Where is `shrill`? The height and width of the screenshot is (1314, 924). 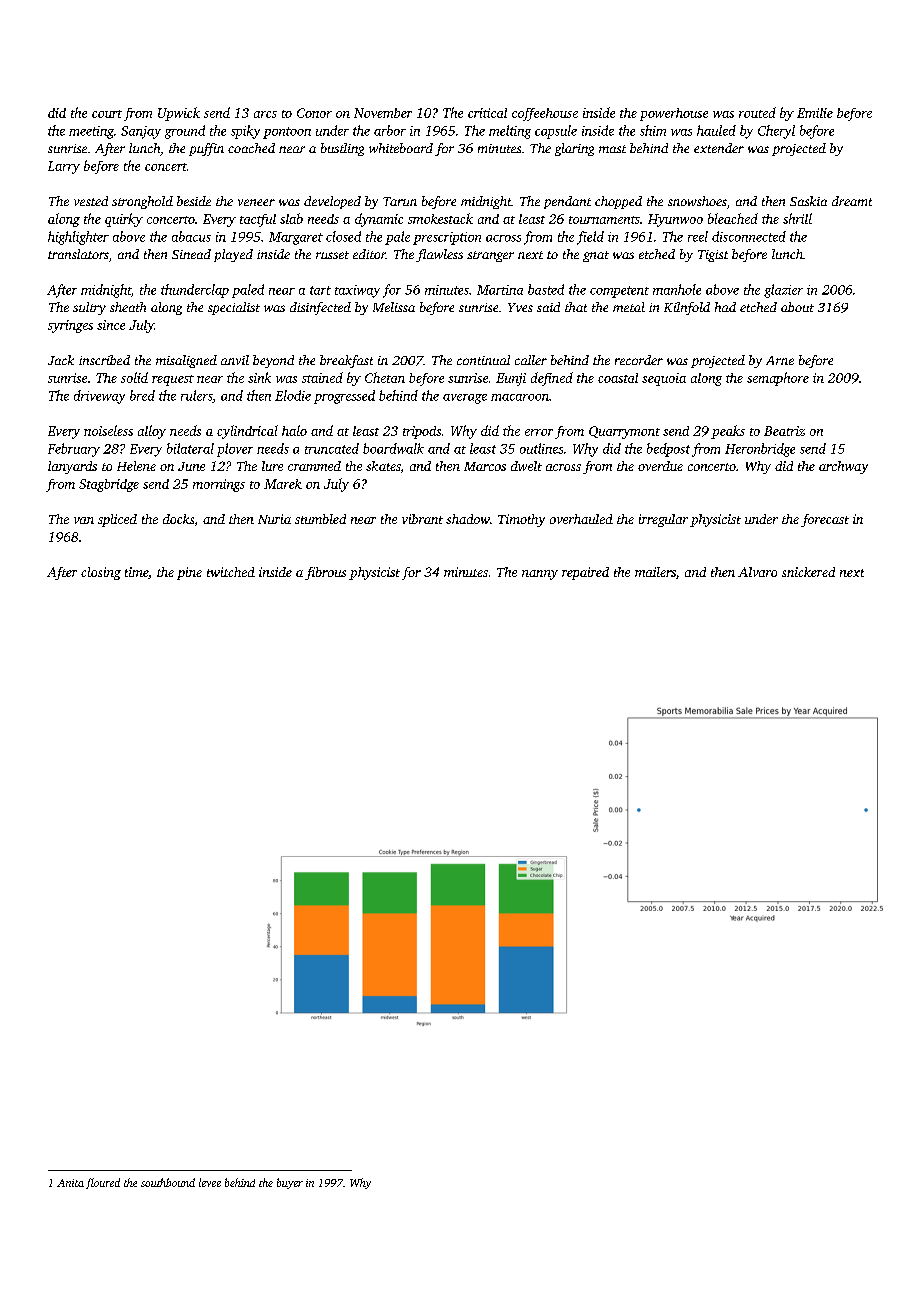 shrill is located at coordinates (797, 218).
